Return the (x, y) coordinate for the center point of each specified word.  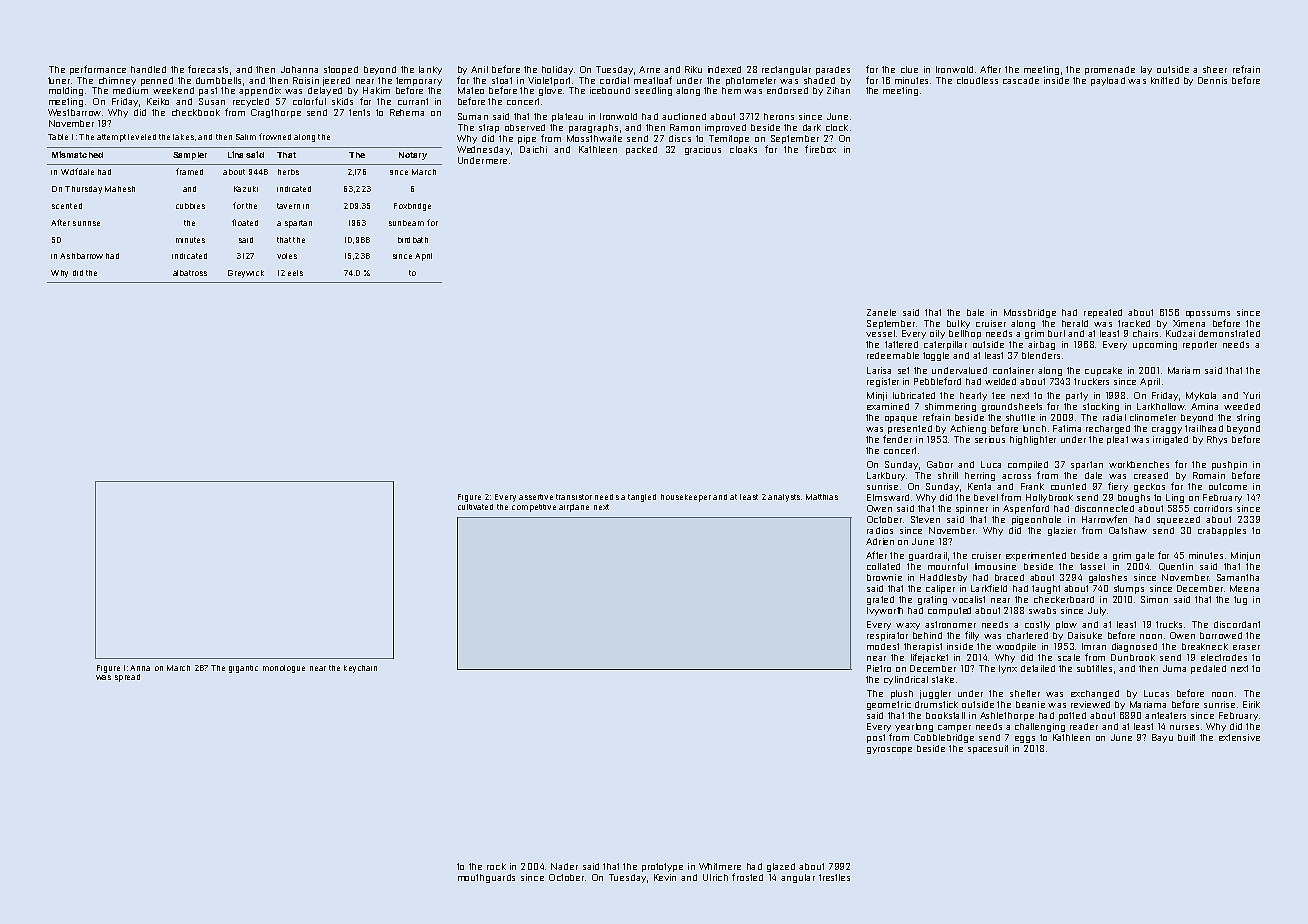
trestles (834, 877)
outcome (1228, 486)
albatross (190, 273)
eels (295, 273)
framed (189, 171)
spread (127, 678)
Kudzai (1180, 333)
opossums (1208, 314)
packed (641, 150)
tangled (642, 498)
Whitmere (720, 866)
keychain (360, 669)
